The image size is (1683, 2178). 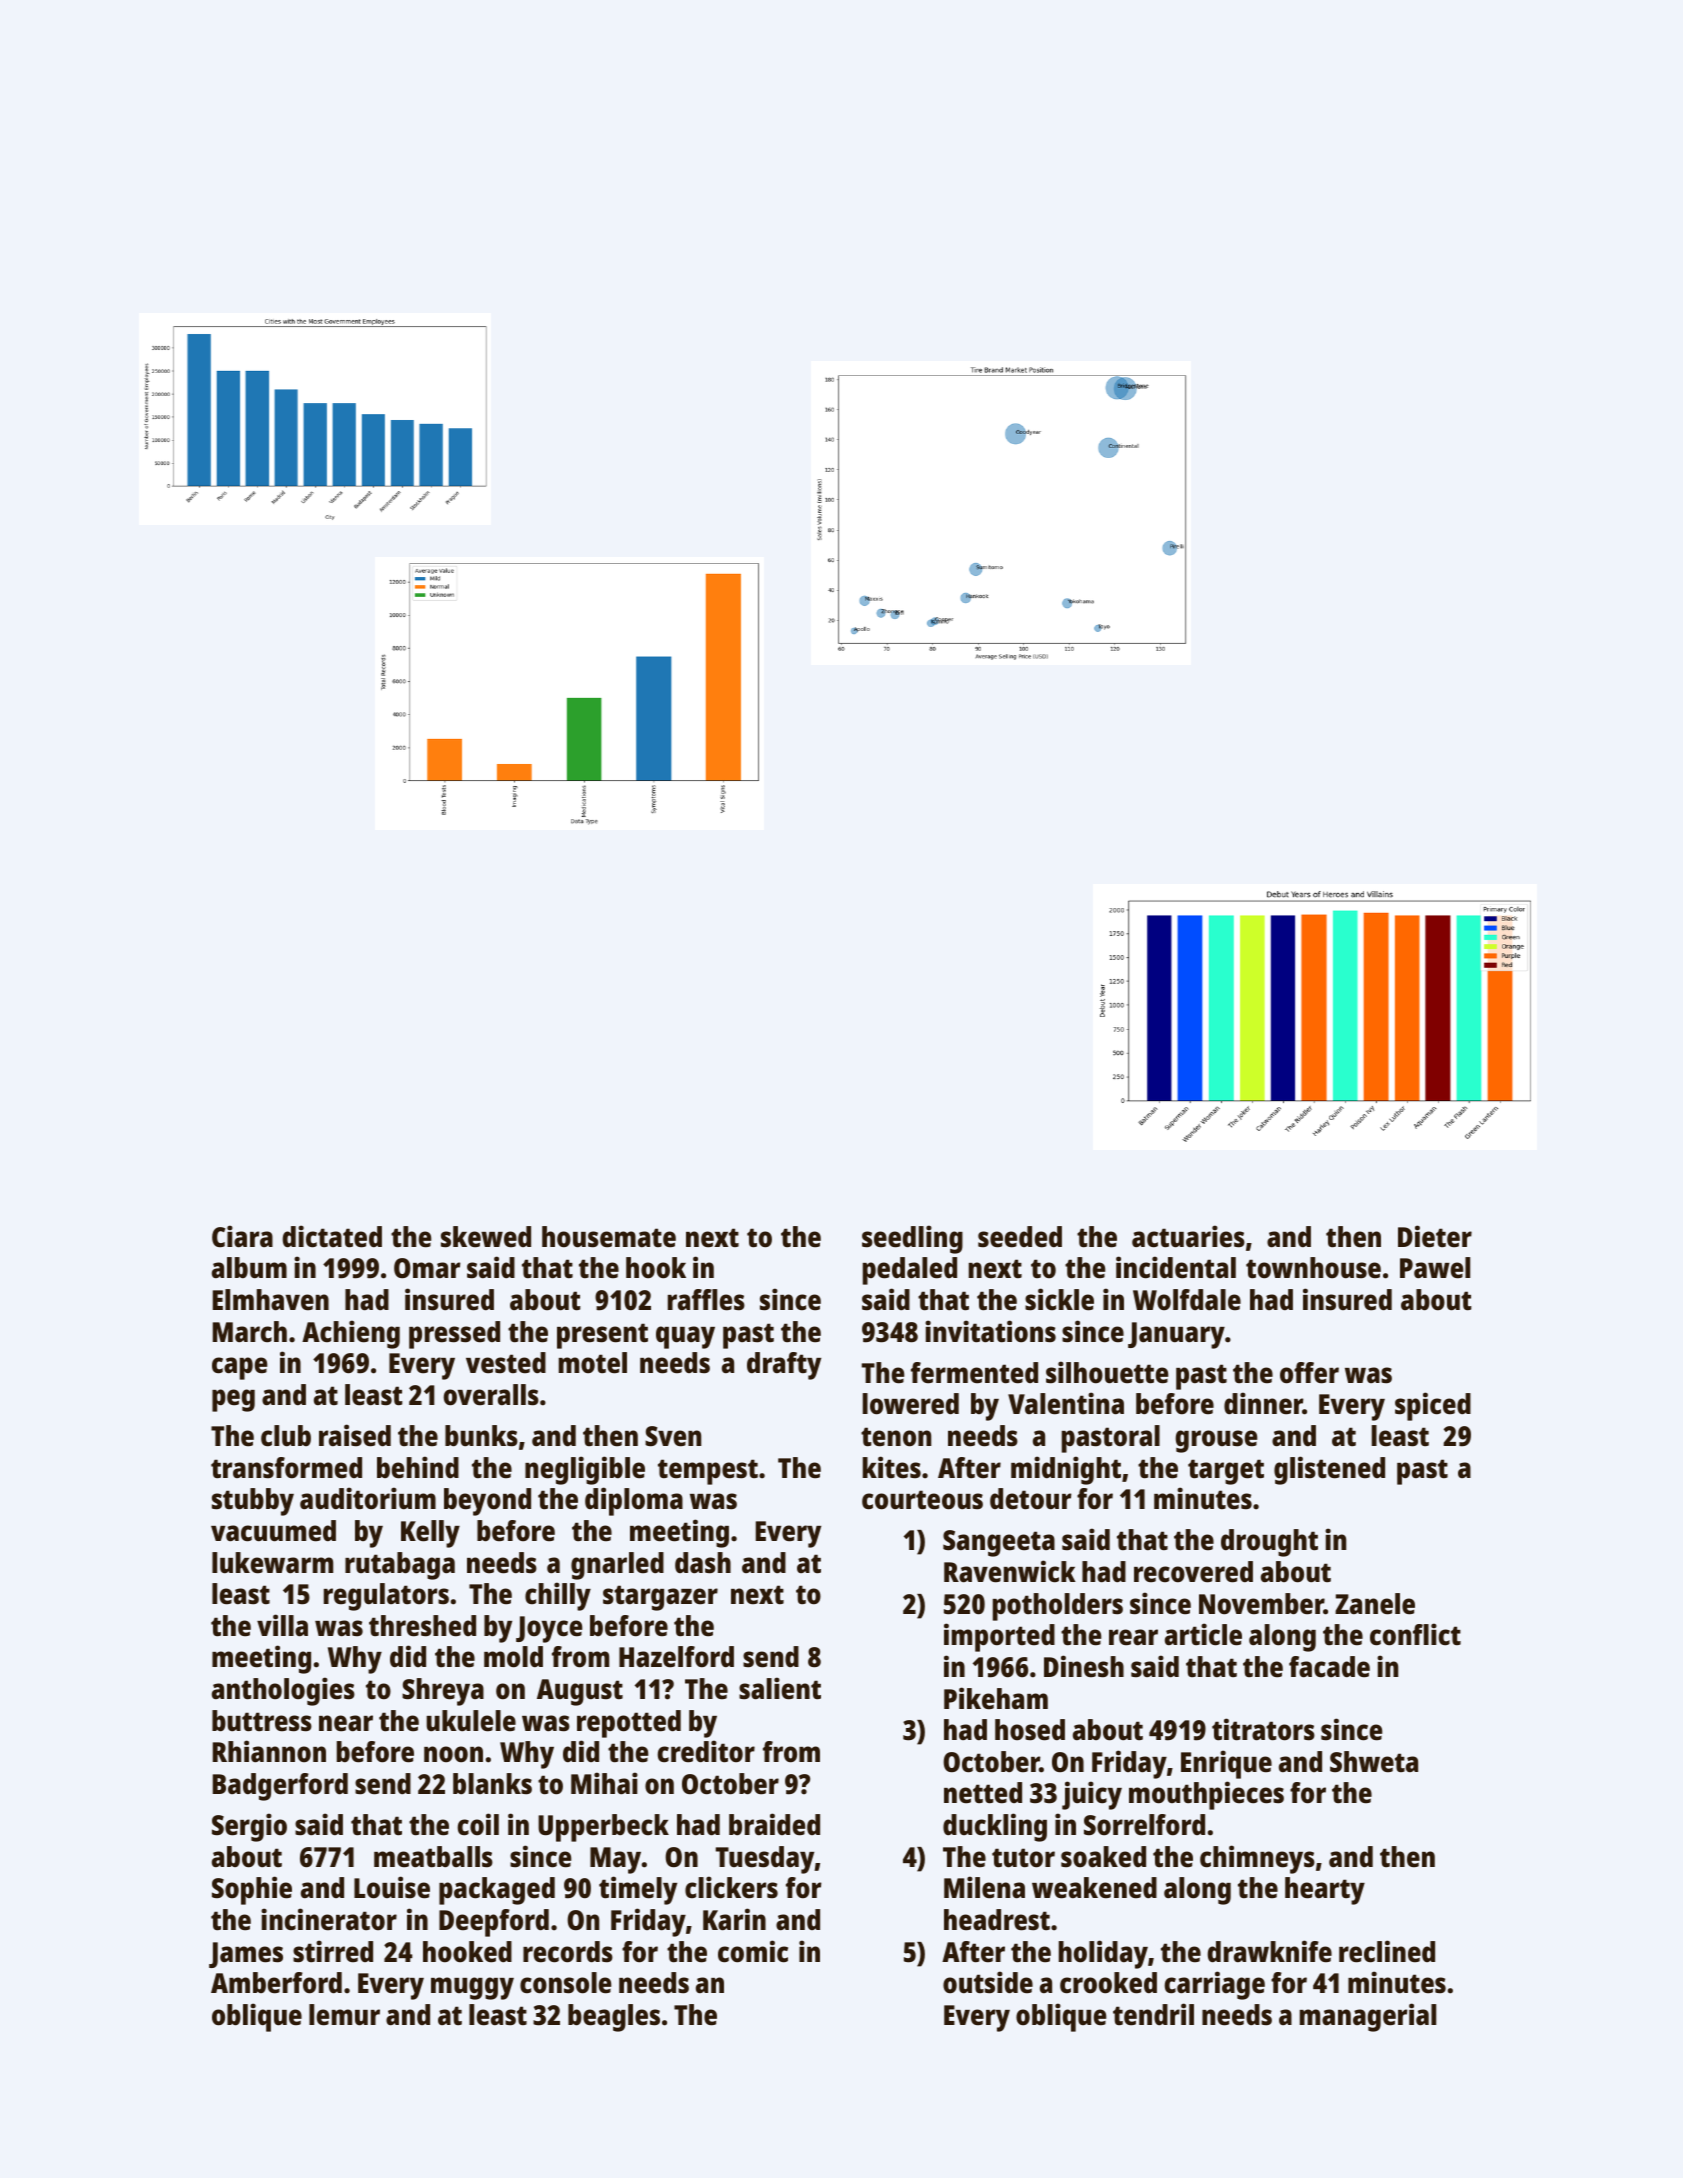 What do you see at coordinates (1269, 1543) in the document?
I see `drought` at bounding box center [1269, 1543].
